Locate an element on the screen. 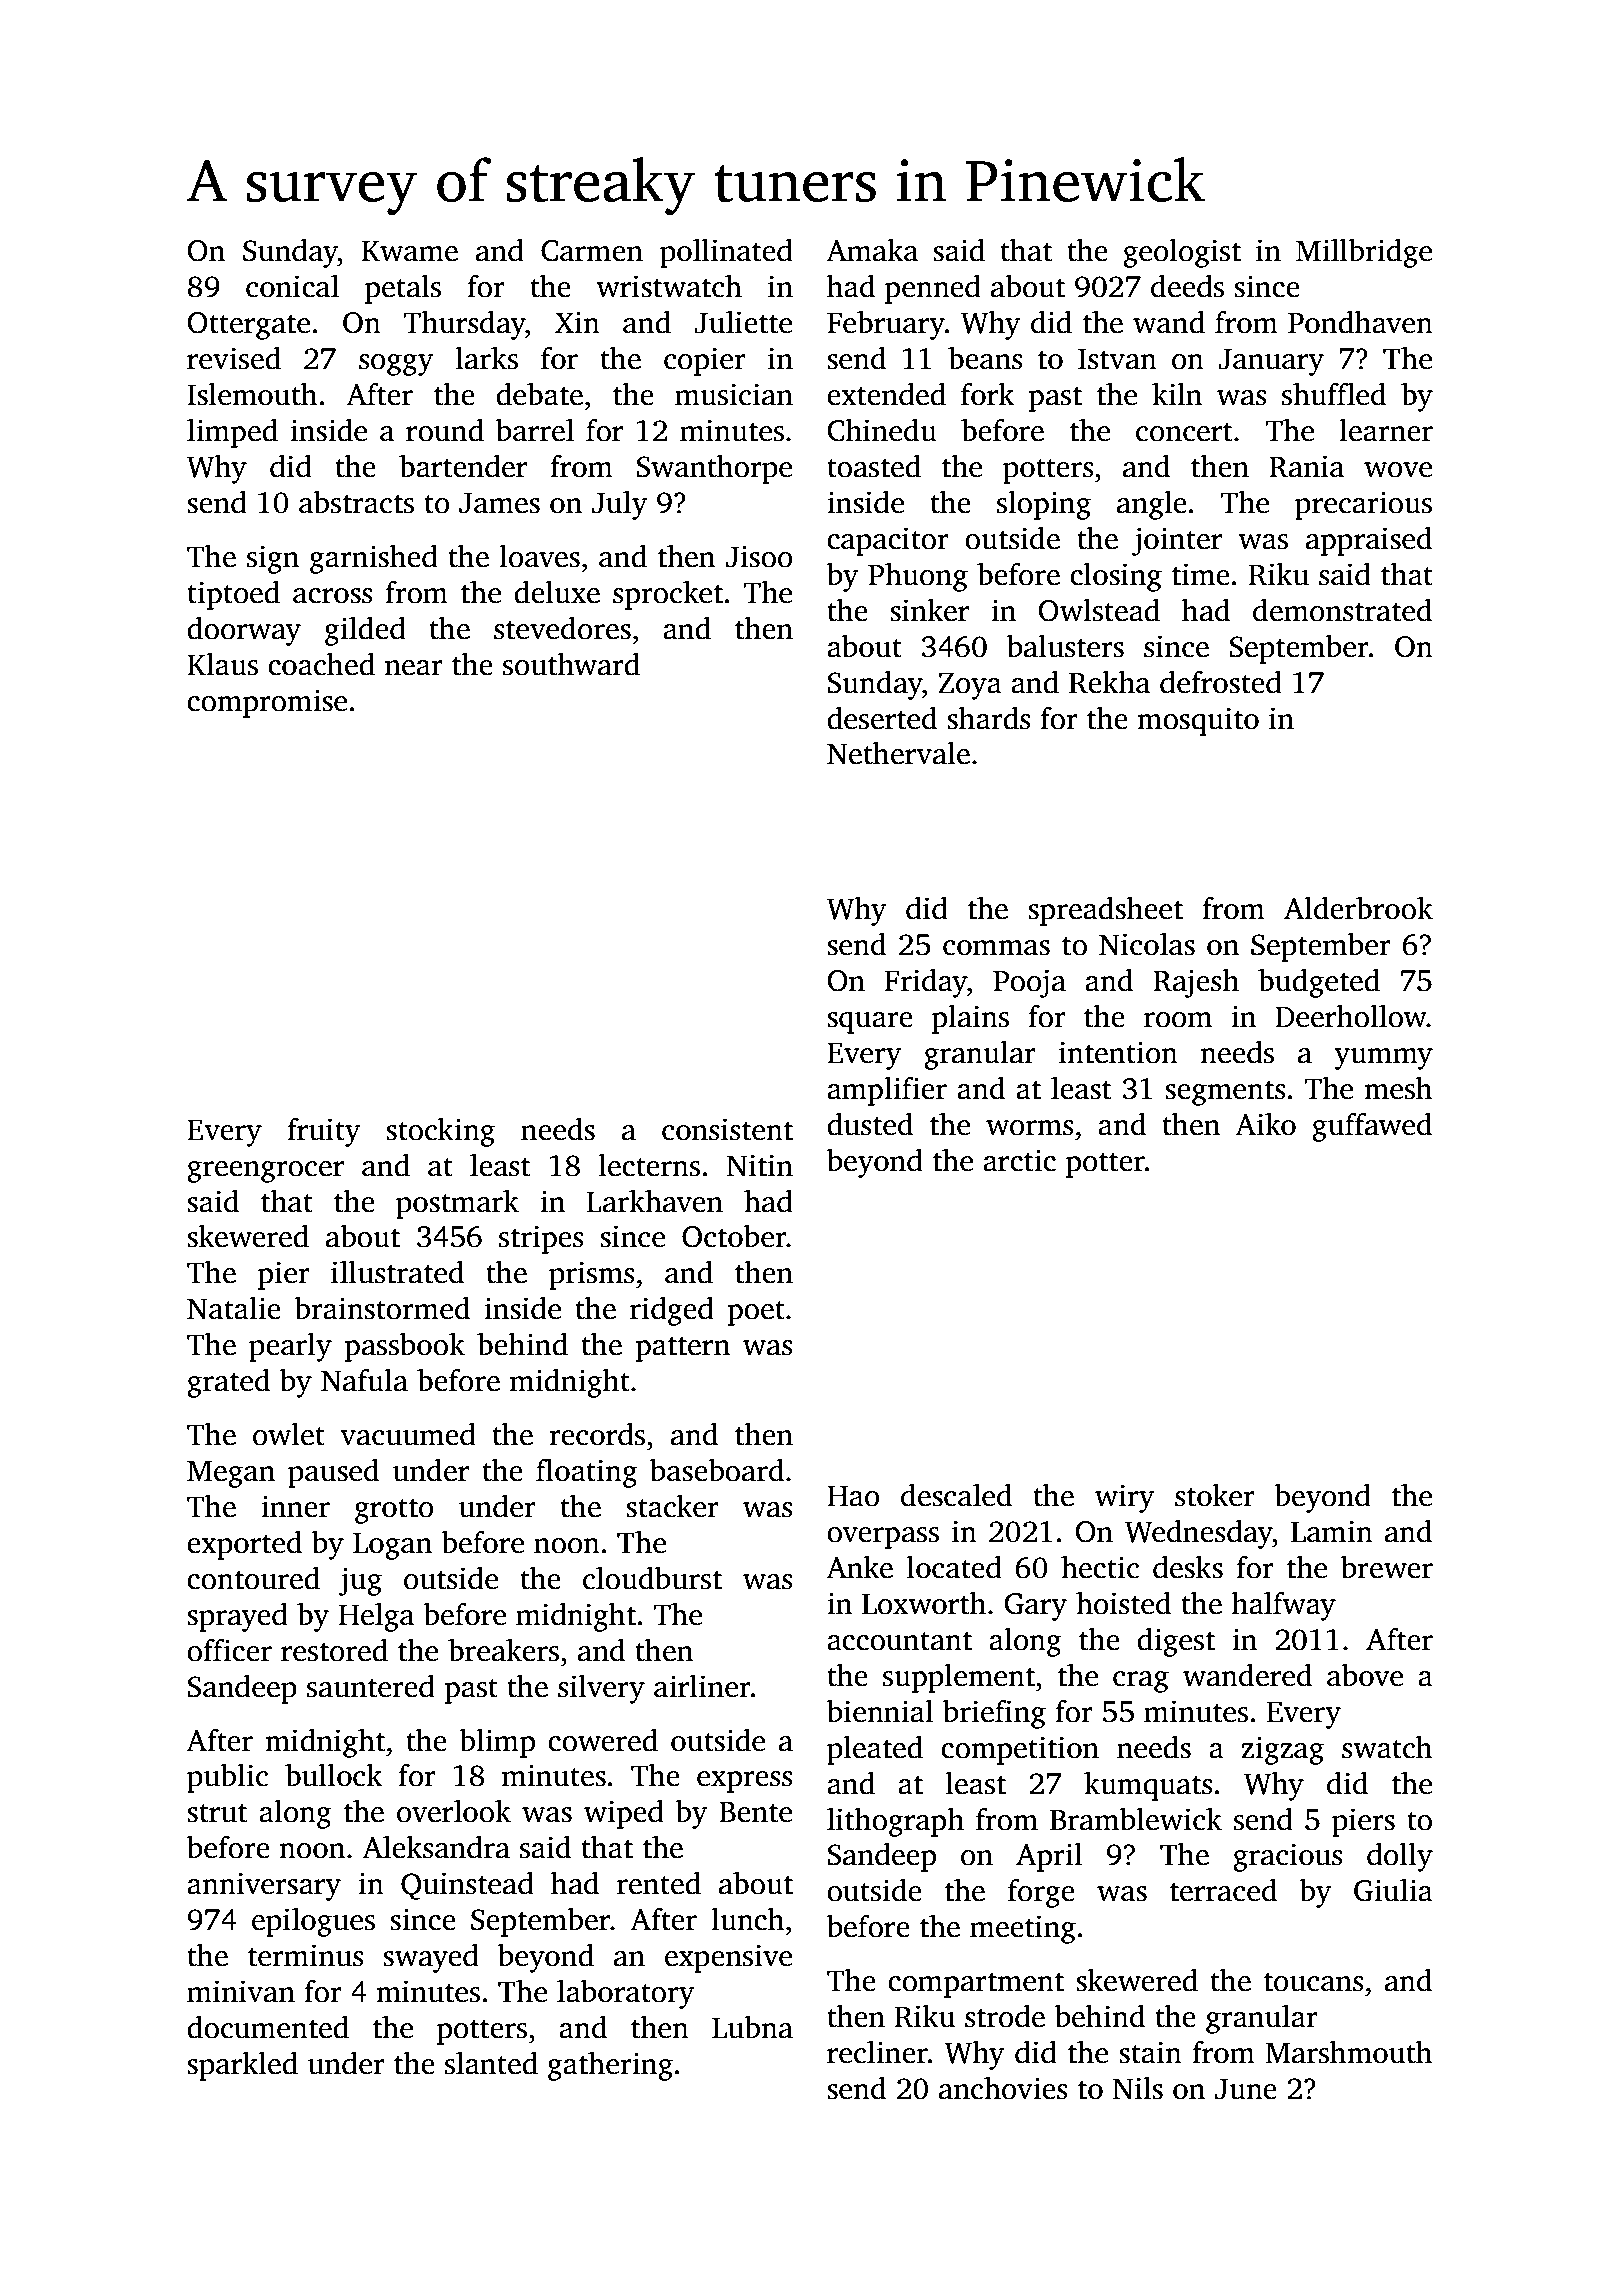  poet is located at coordinates (756, 1313).
